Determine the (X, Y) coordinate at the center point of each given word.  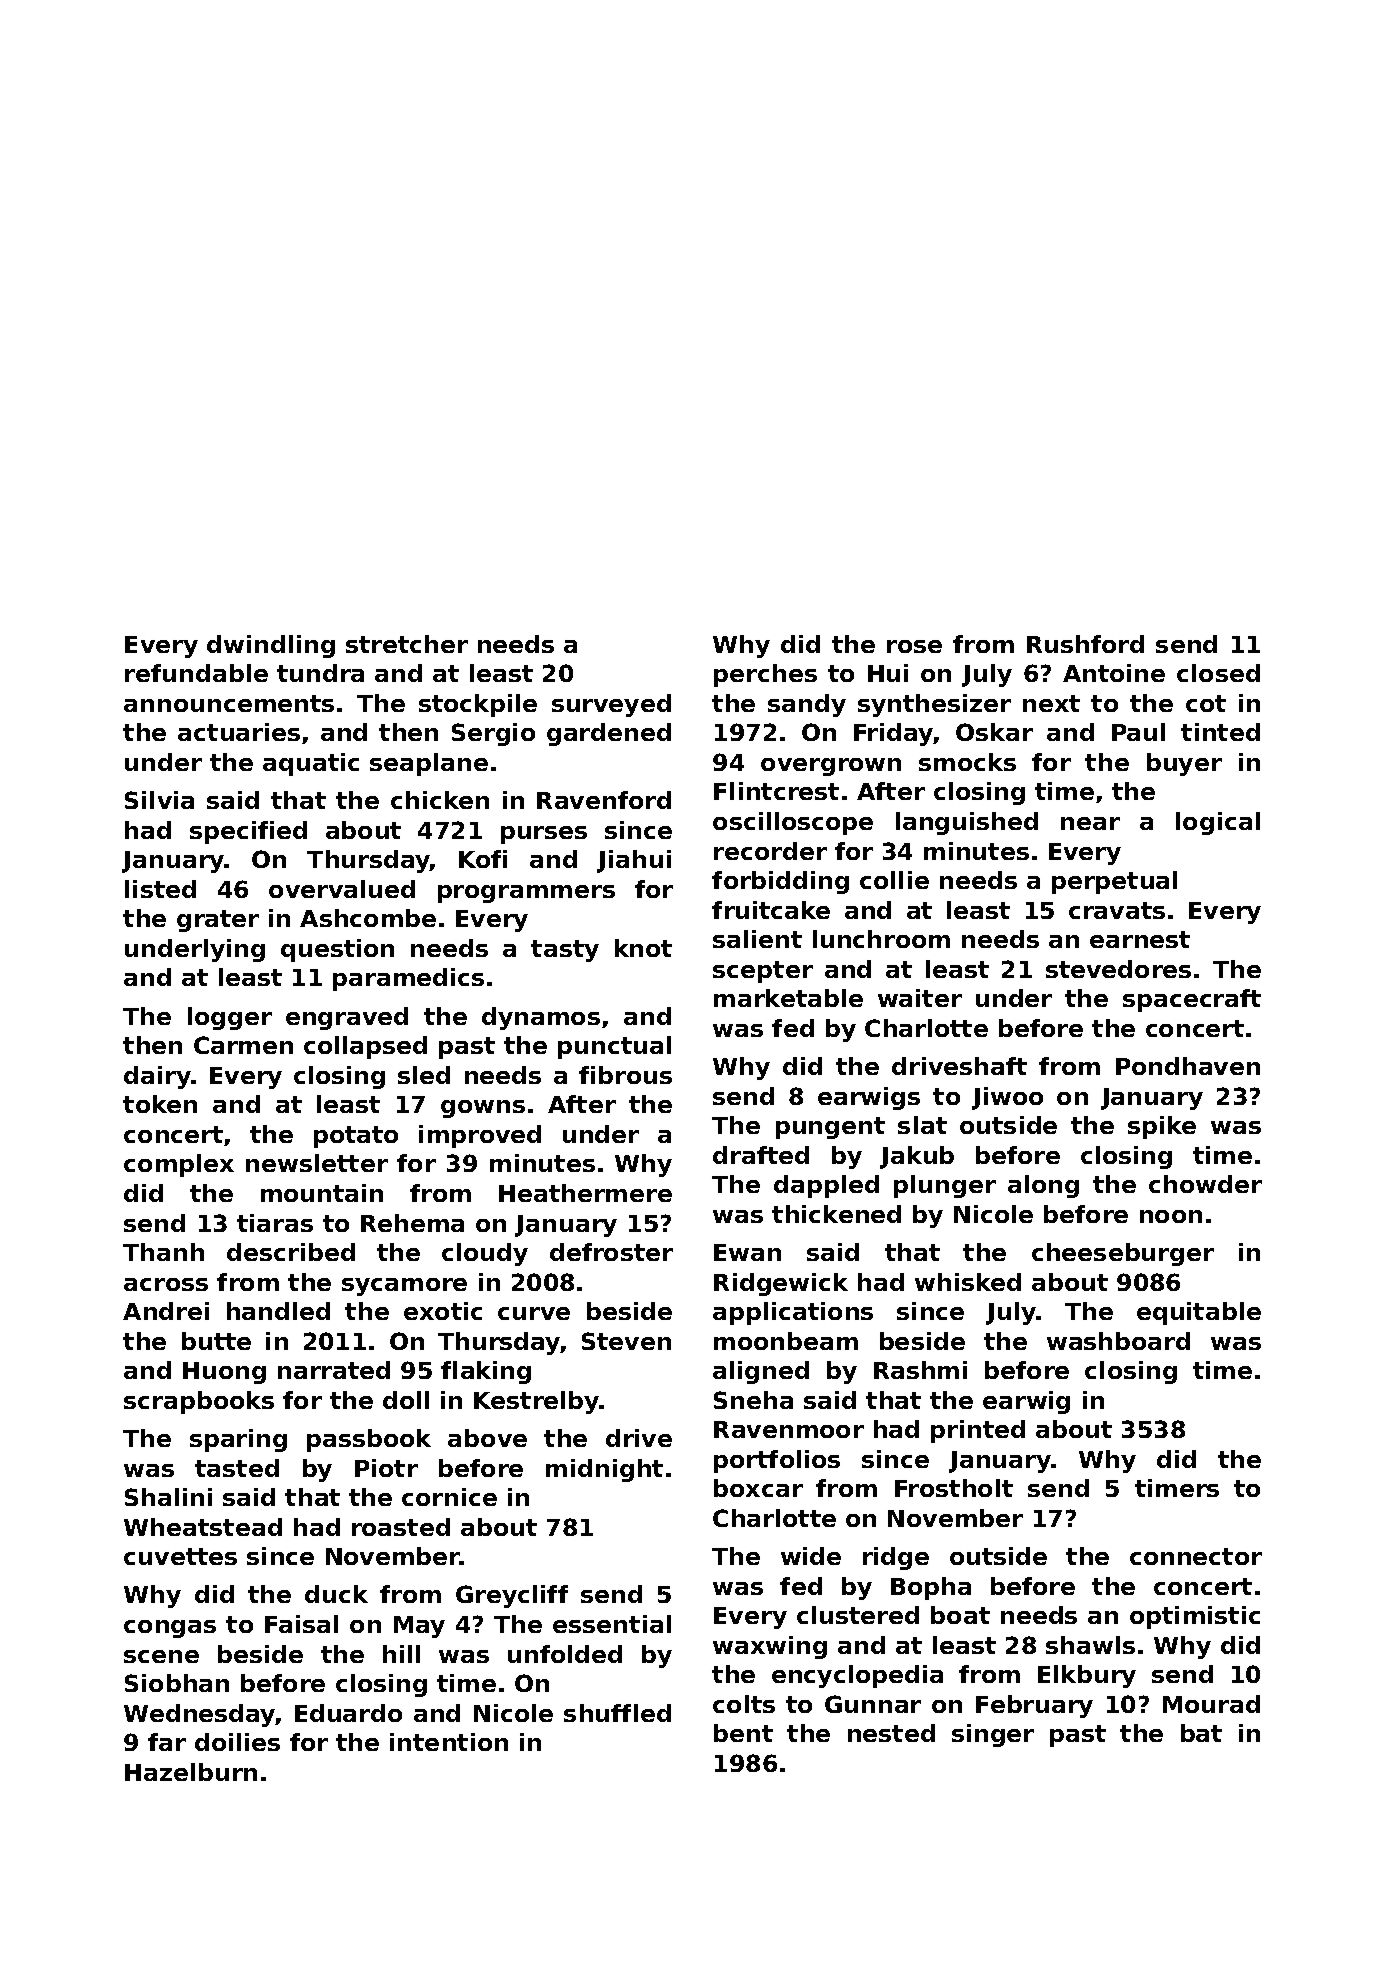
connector (1196, 1556)
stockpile (478, 705)
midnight (604, 1470)
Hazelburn (191, 1772)
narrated (334, 1370)
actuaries (239, 732)
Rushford (1085, 644)
